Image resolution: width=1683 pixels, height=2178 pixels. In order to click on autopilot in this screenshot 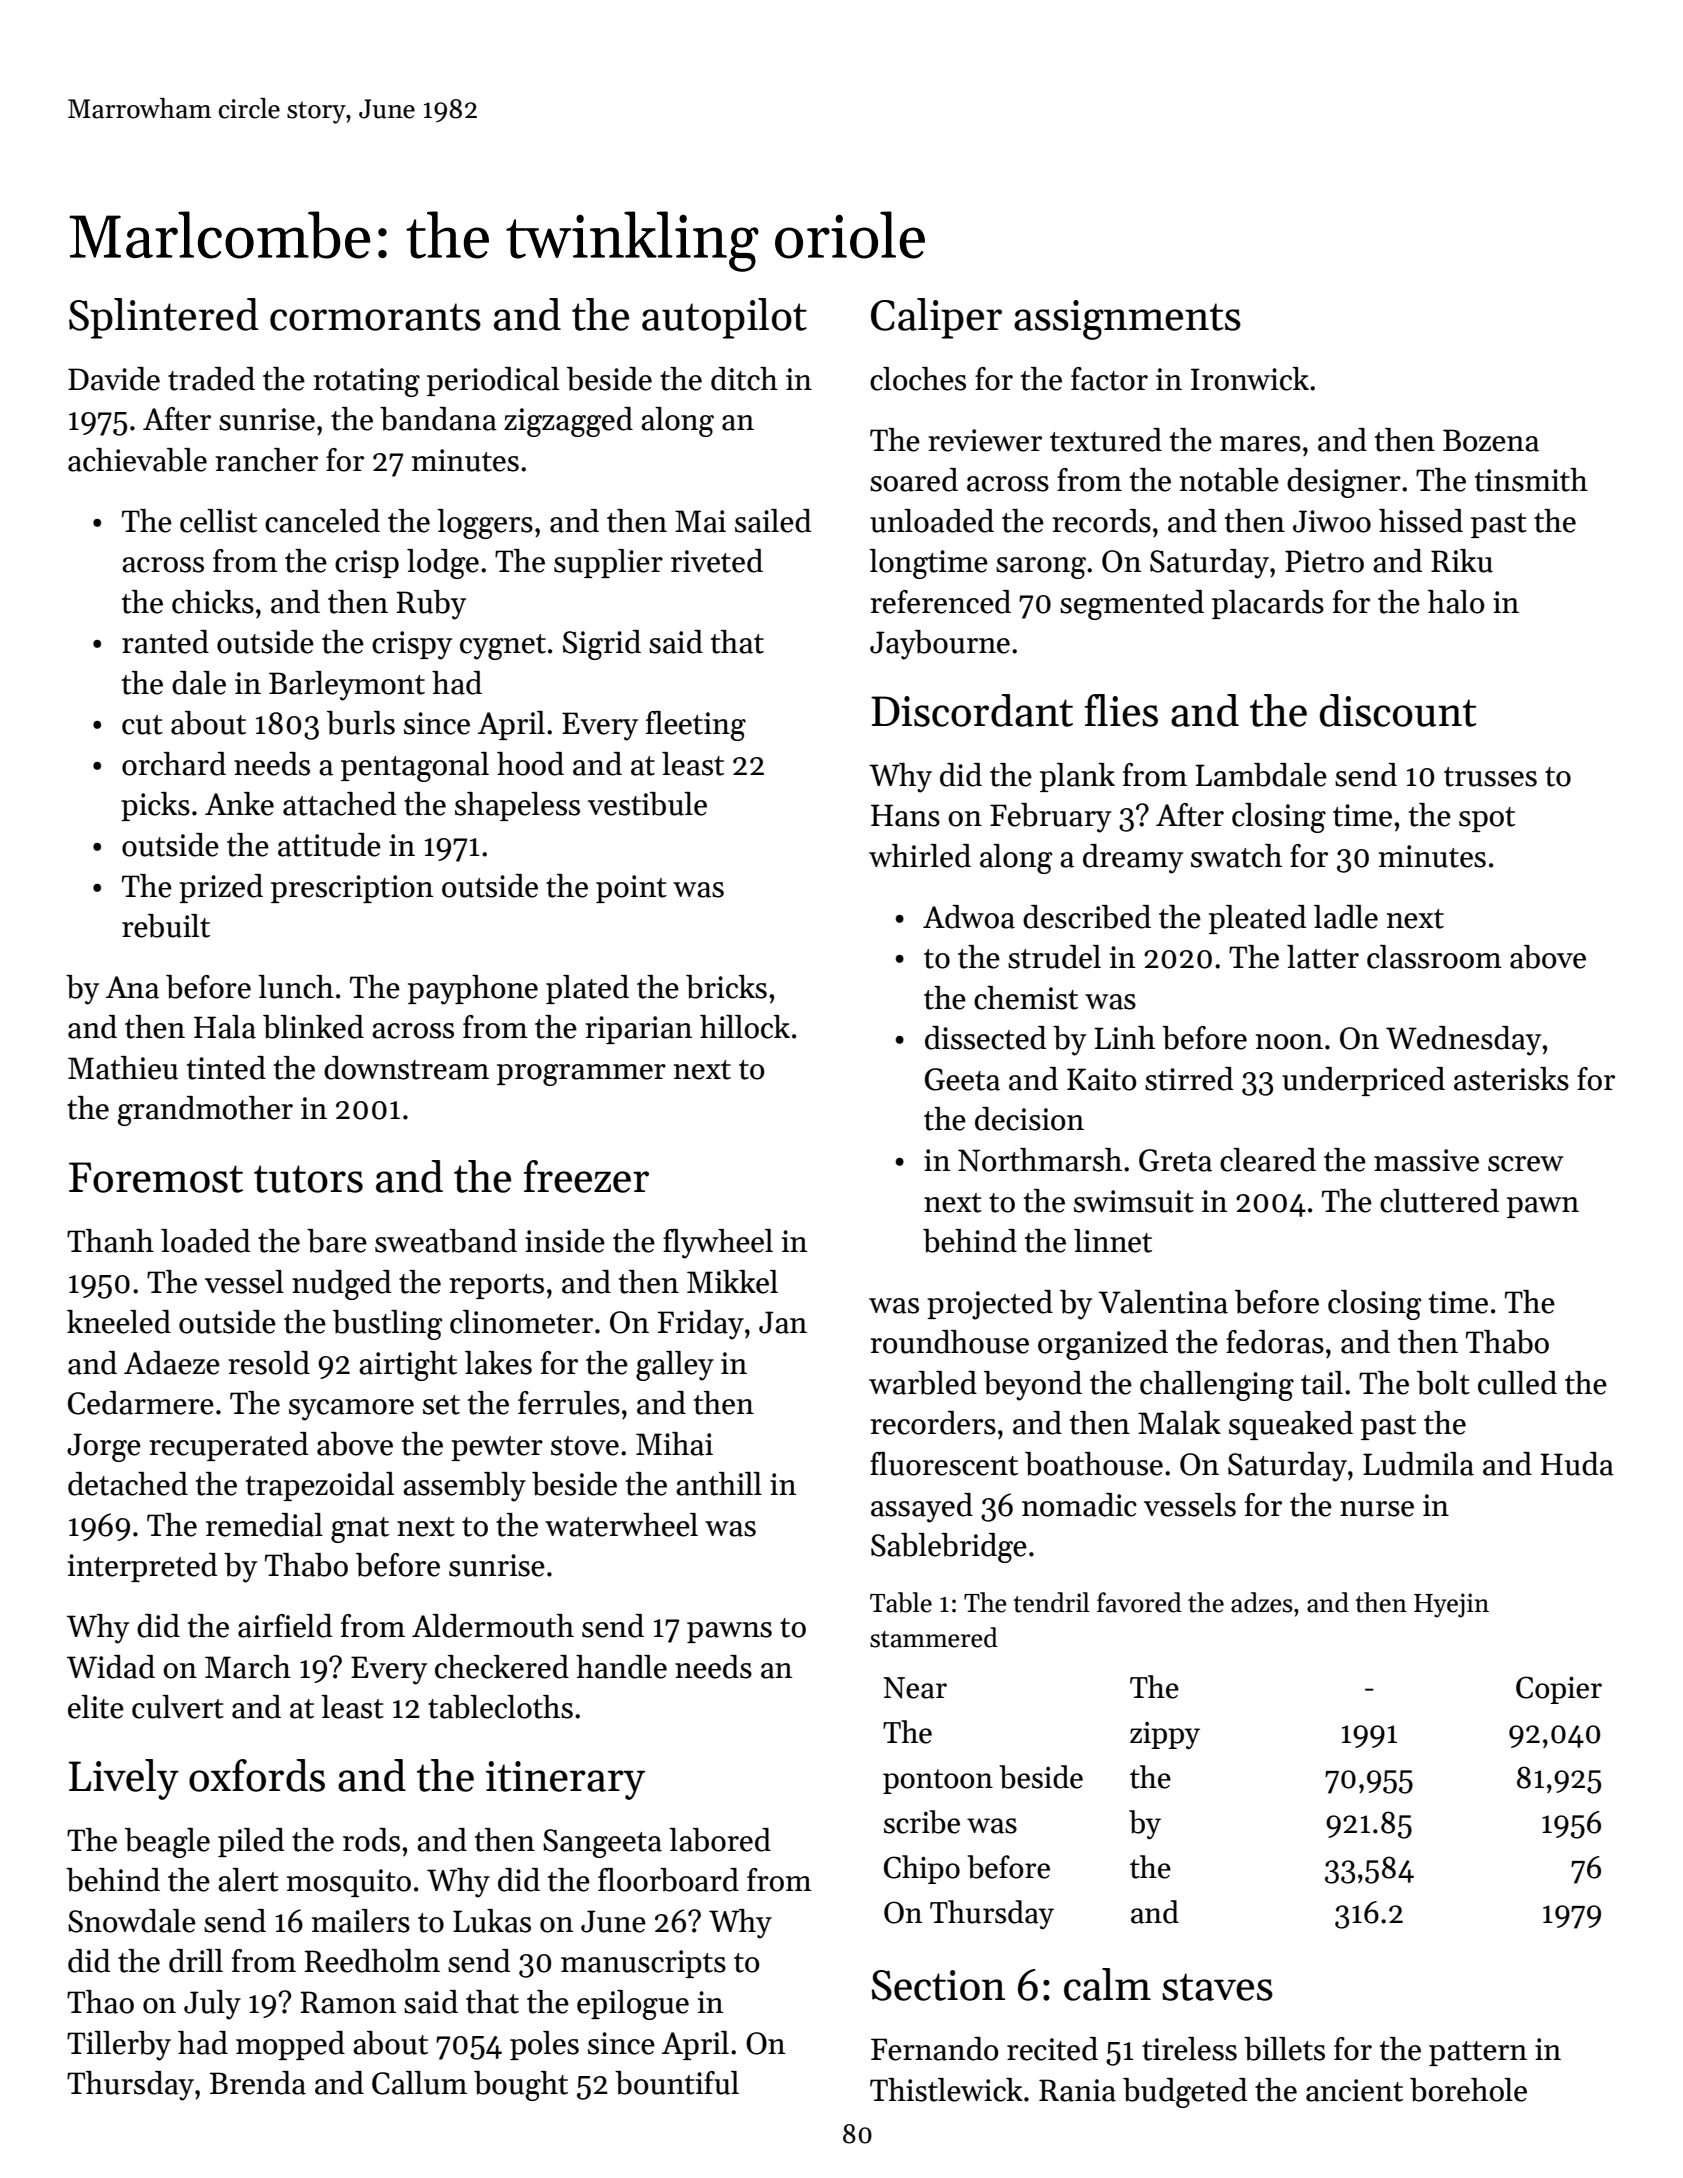, I will do `click(724, 318)`.
